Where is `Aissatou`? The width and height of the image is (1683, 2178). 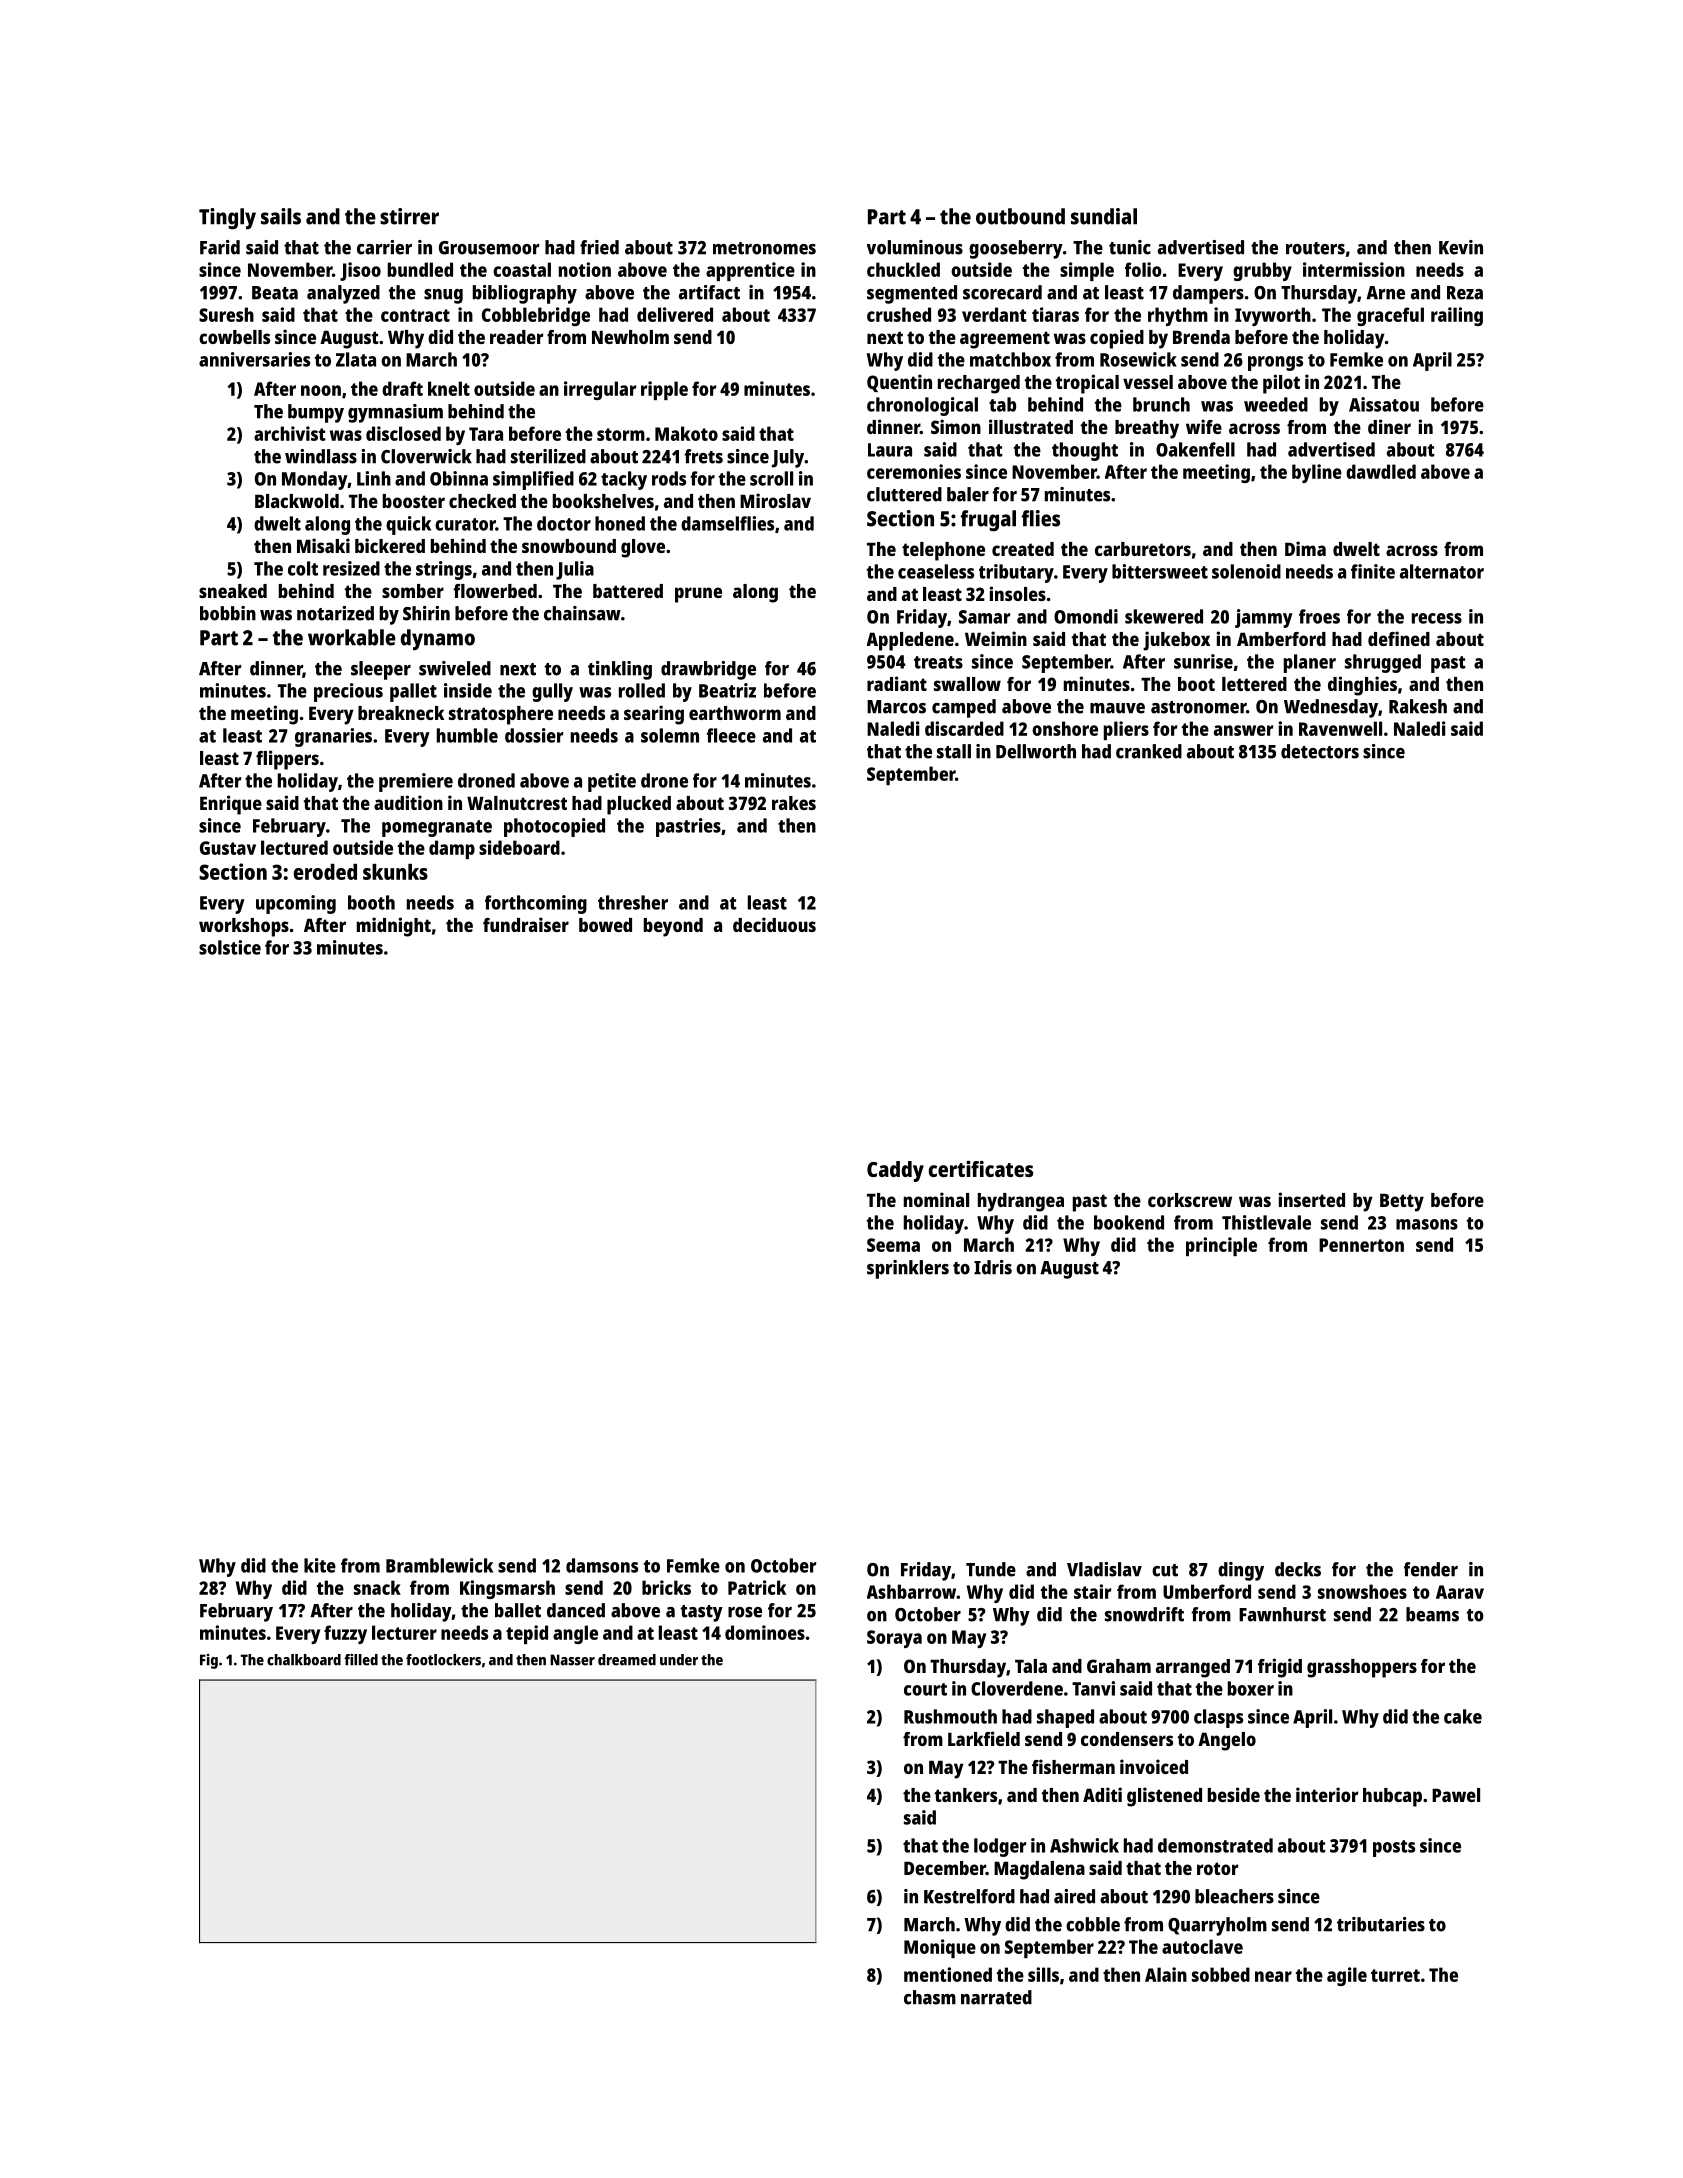
Aissatou is located at coordinates (1384, 404).
